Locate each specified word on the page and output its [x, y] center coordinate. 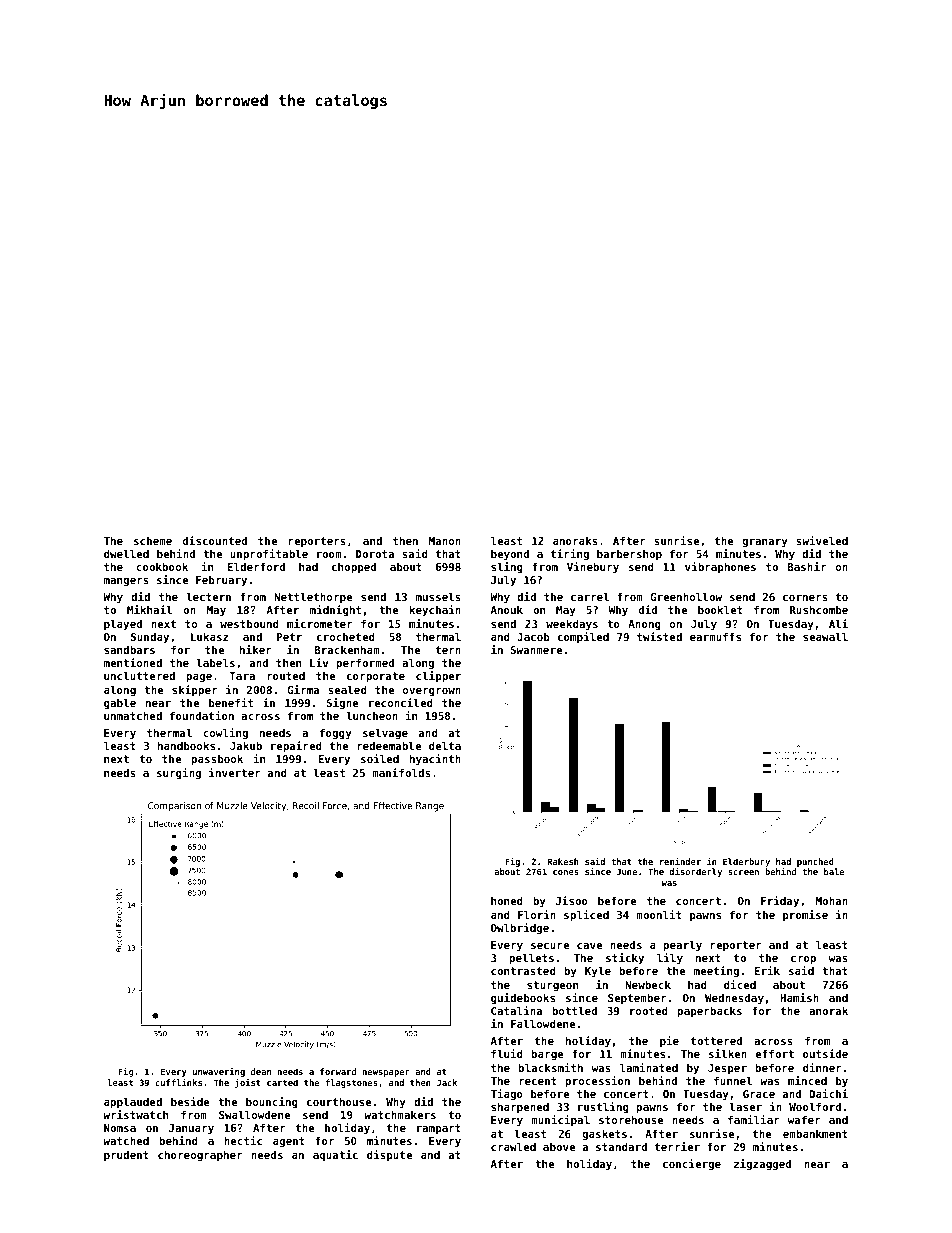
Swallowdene [254, 1114]
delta [445, 745]
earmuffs [715, 636]
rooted [649, 1010]
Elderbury [746, 862]
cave [590, 946]
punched [815, 862]
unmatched [133, 715]
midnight [335, 610]
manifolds [401, 772]
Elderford [256, 566]
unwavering [219, 1072]
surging [179, 773]
